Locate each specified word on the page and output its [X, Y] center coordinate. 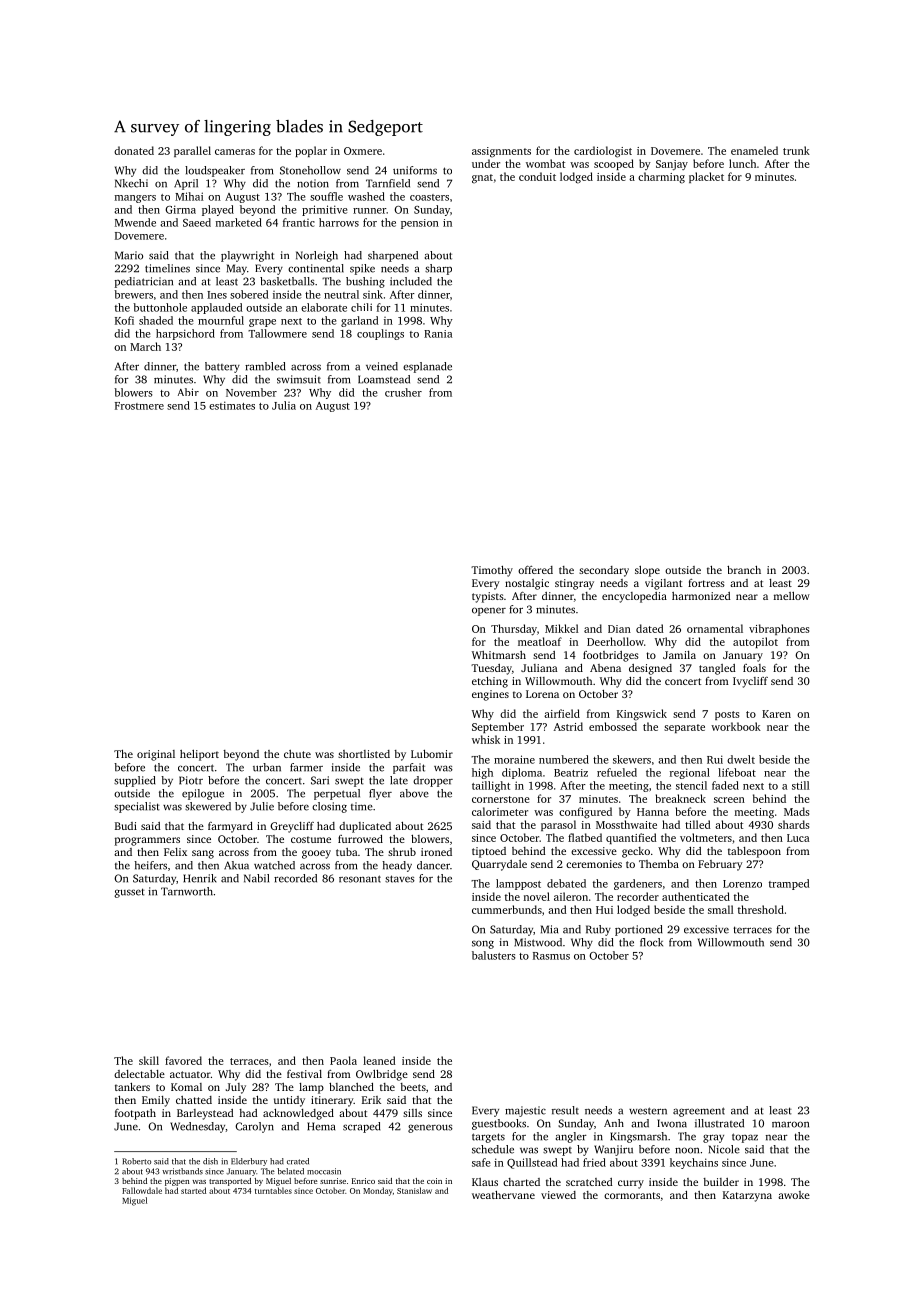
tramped [789, 884]
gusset [129, 893]
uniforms [415, 170]
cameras [235, 152]
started [193, 1190]
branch [744, 570]
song [483, 944]
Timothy [492, 571]
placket [706, 177]
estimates [232, 405]
